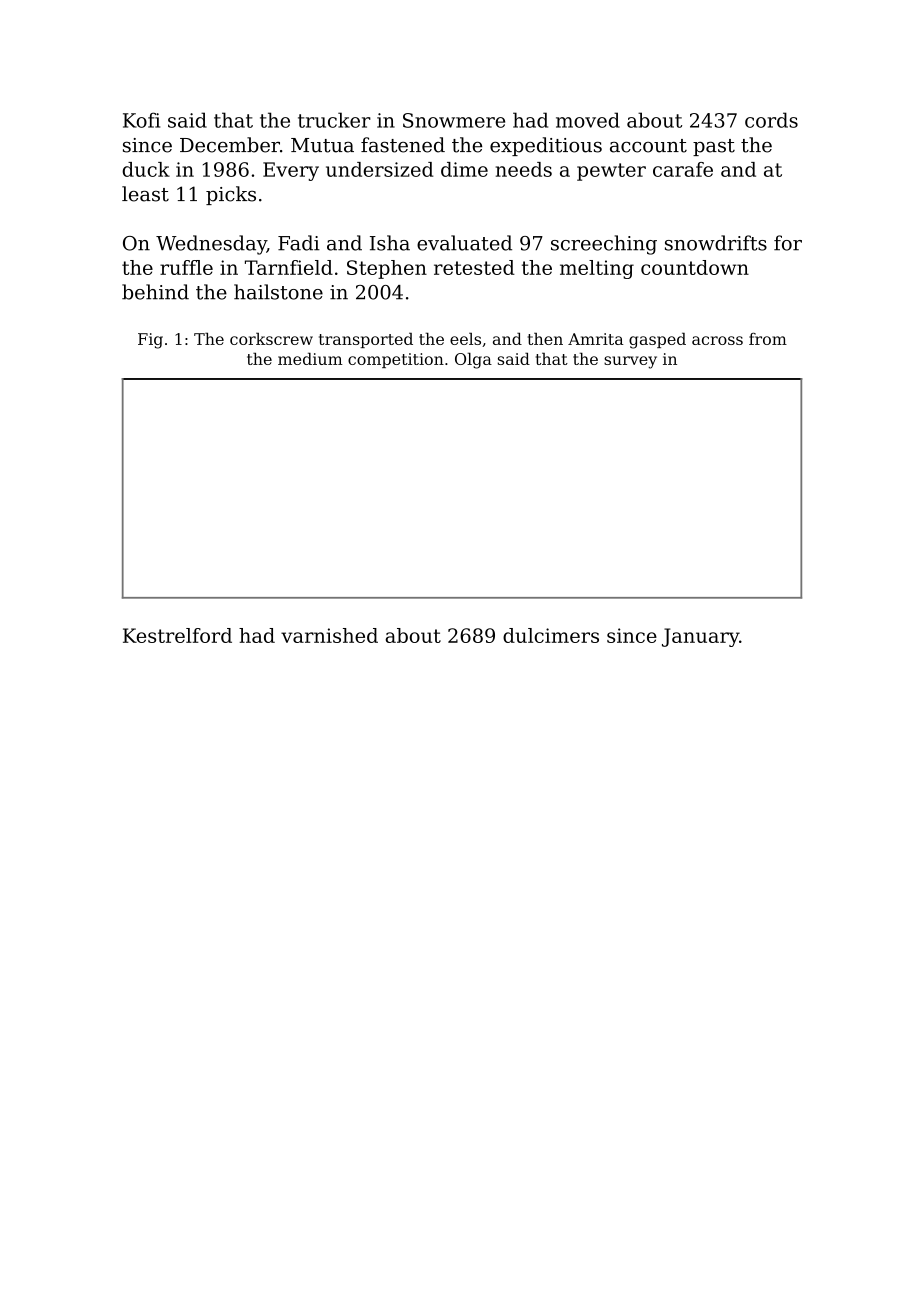 The height and width of the screenshot is (1314, 924). Describe the element at coordinates (291, 171) in the screenshot. I see `Every` at that location.
